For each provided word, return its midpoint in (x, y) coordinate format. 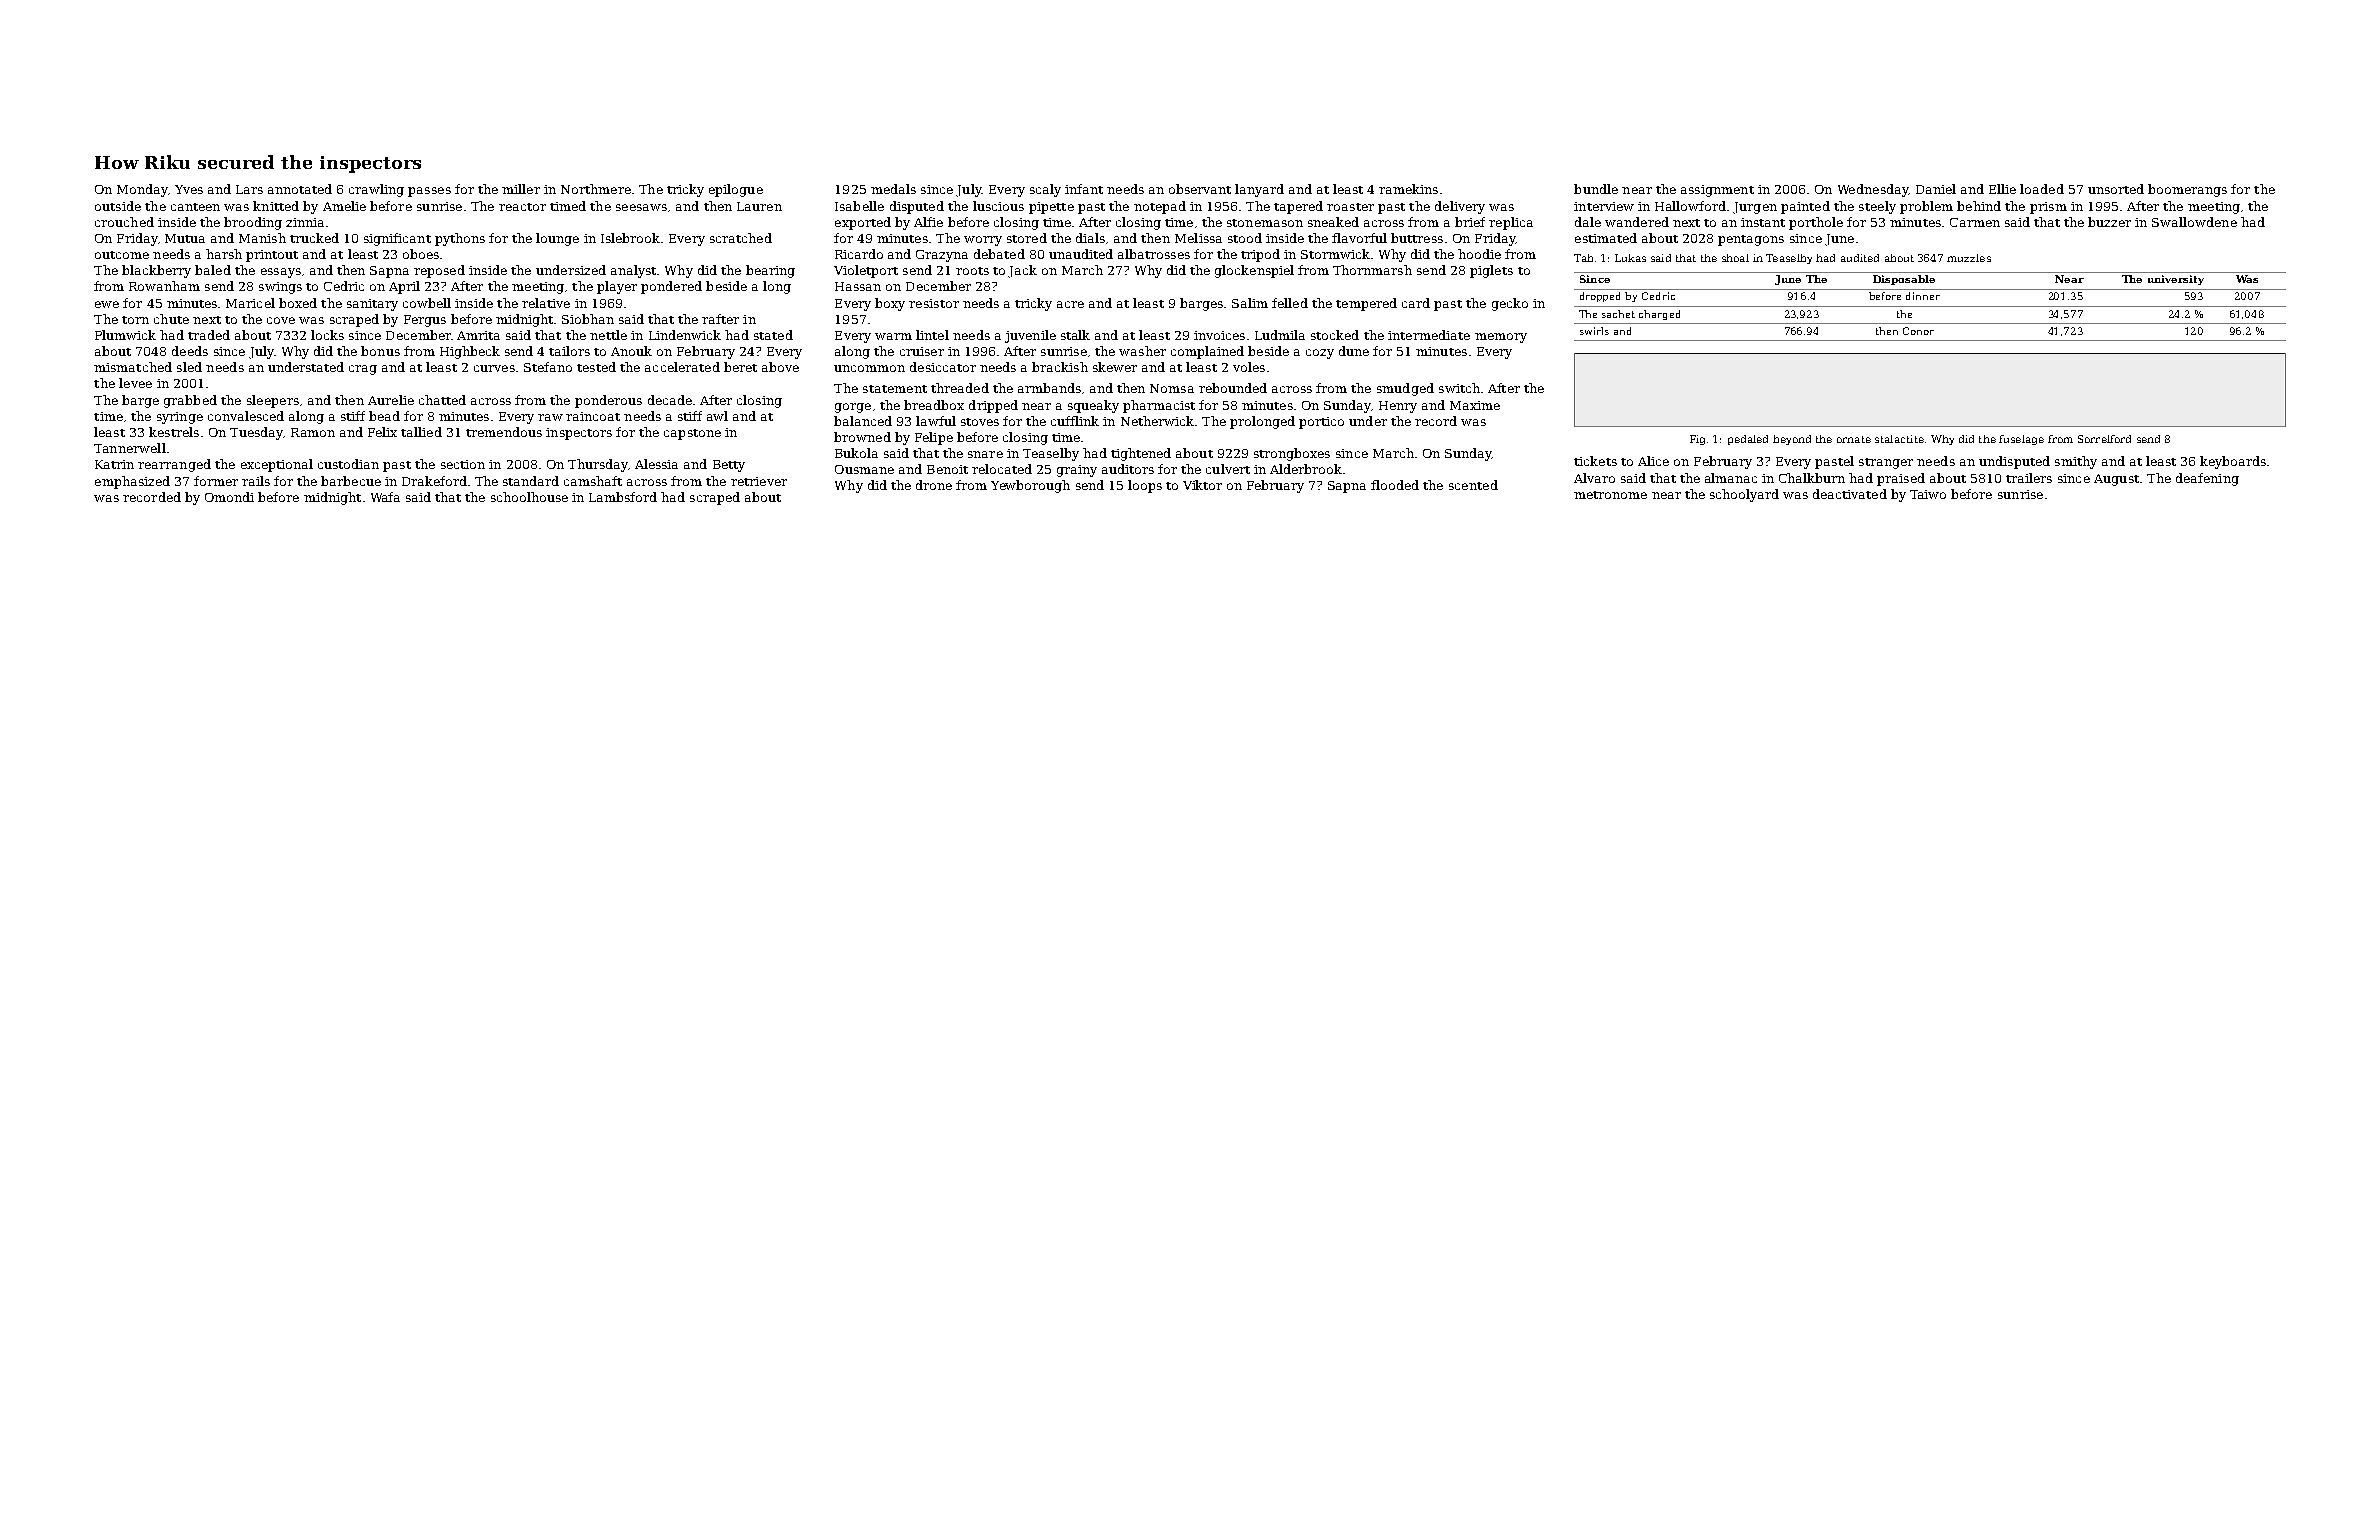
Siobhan (588, 319)
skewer (1115, 367)
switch (1459, 388)
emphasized (132, 482)
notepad (1160, 207)
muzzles (1969, 258)
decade (670, 400)
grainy (1077, 471)
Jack (1022, 271)
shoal (1735, 258)
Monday (142, 190)
